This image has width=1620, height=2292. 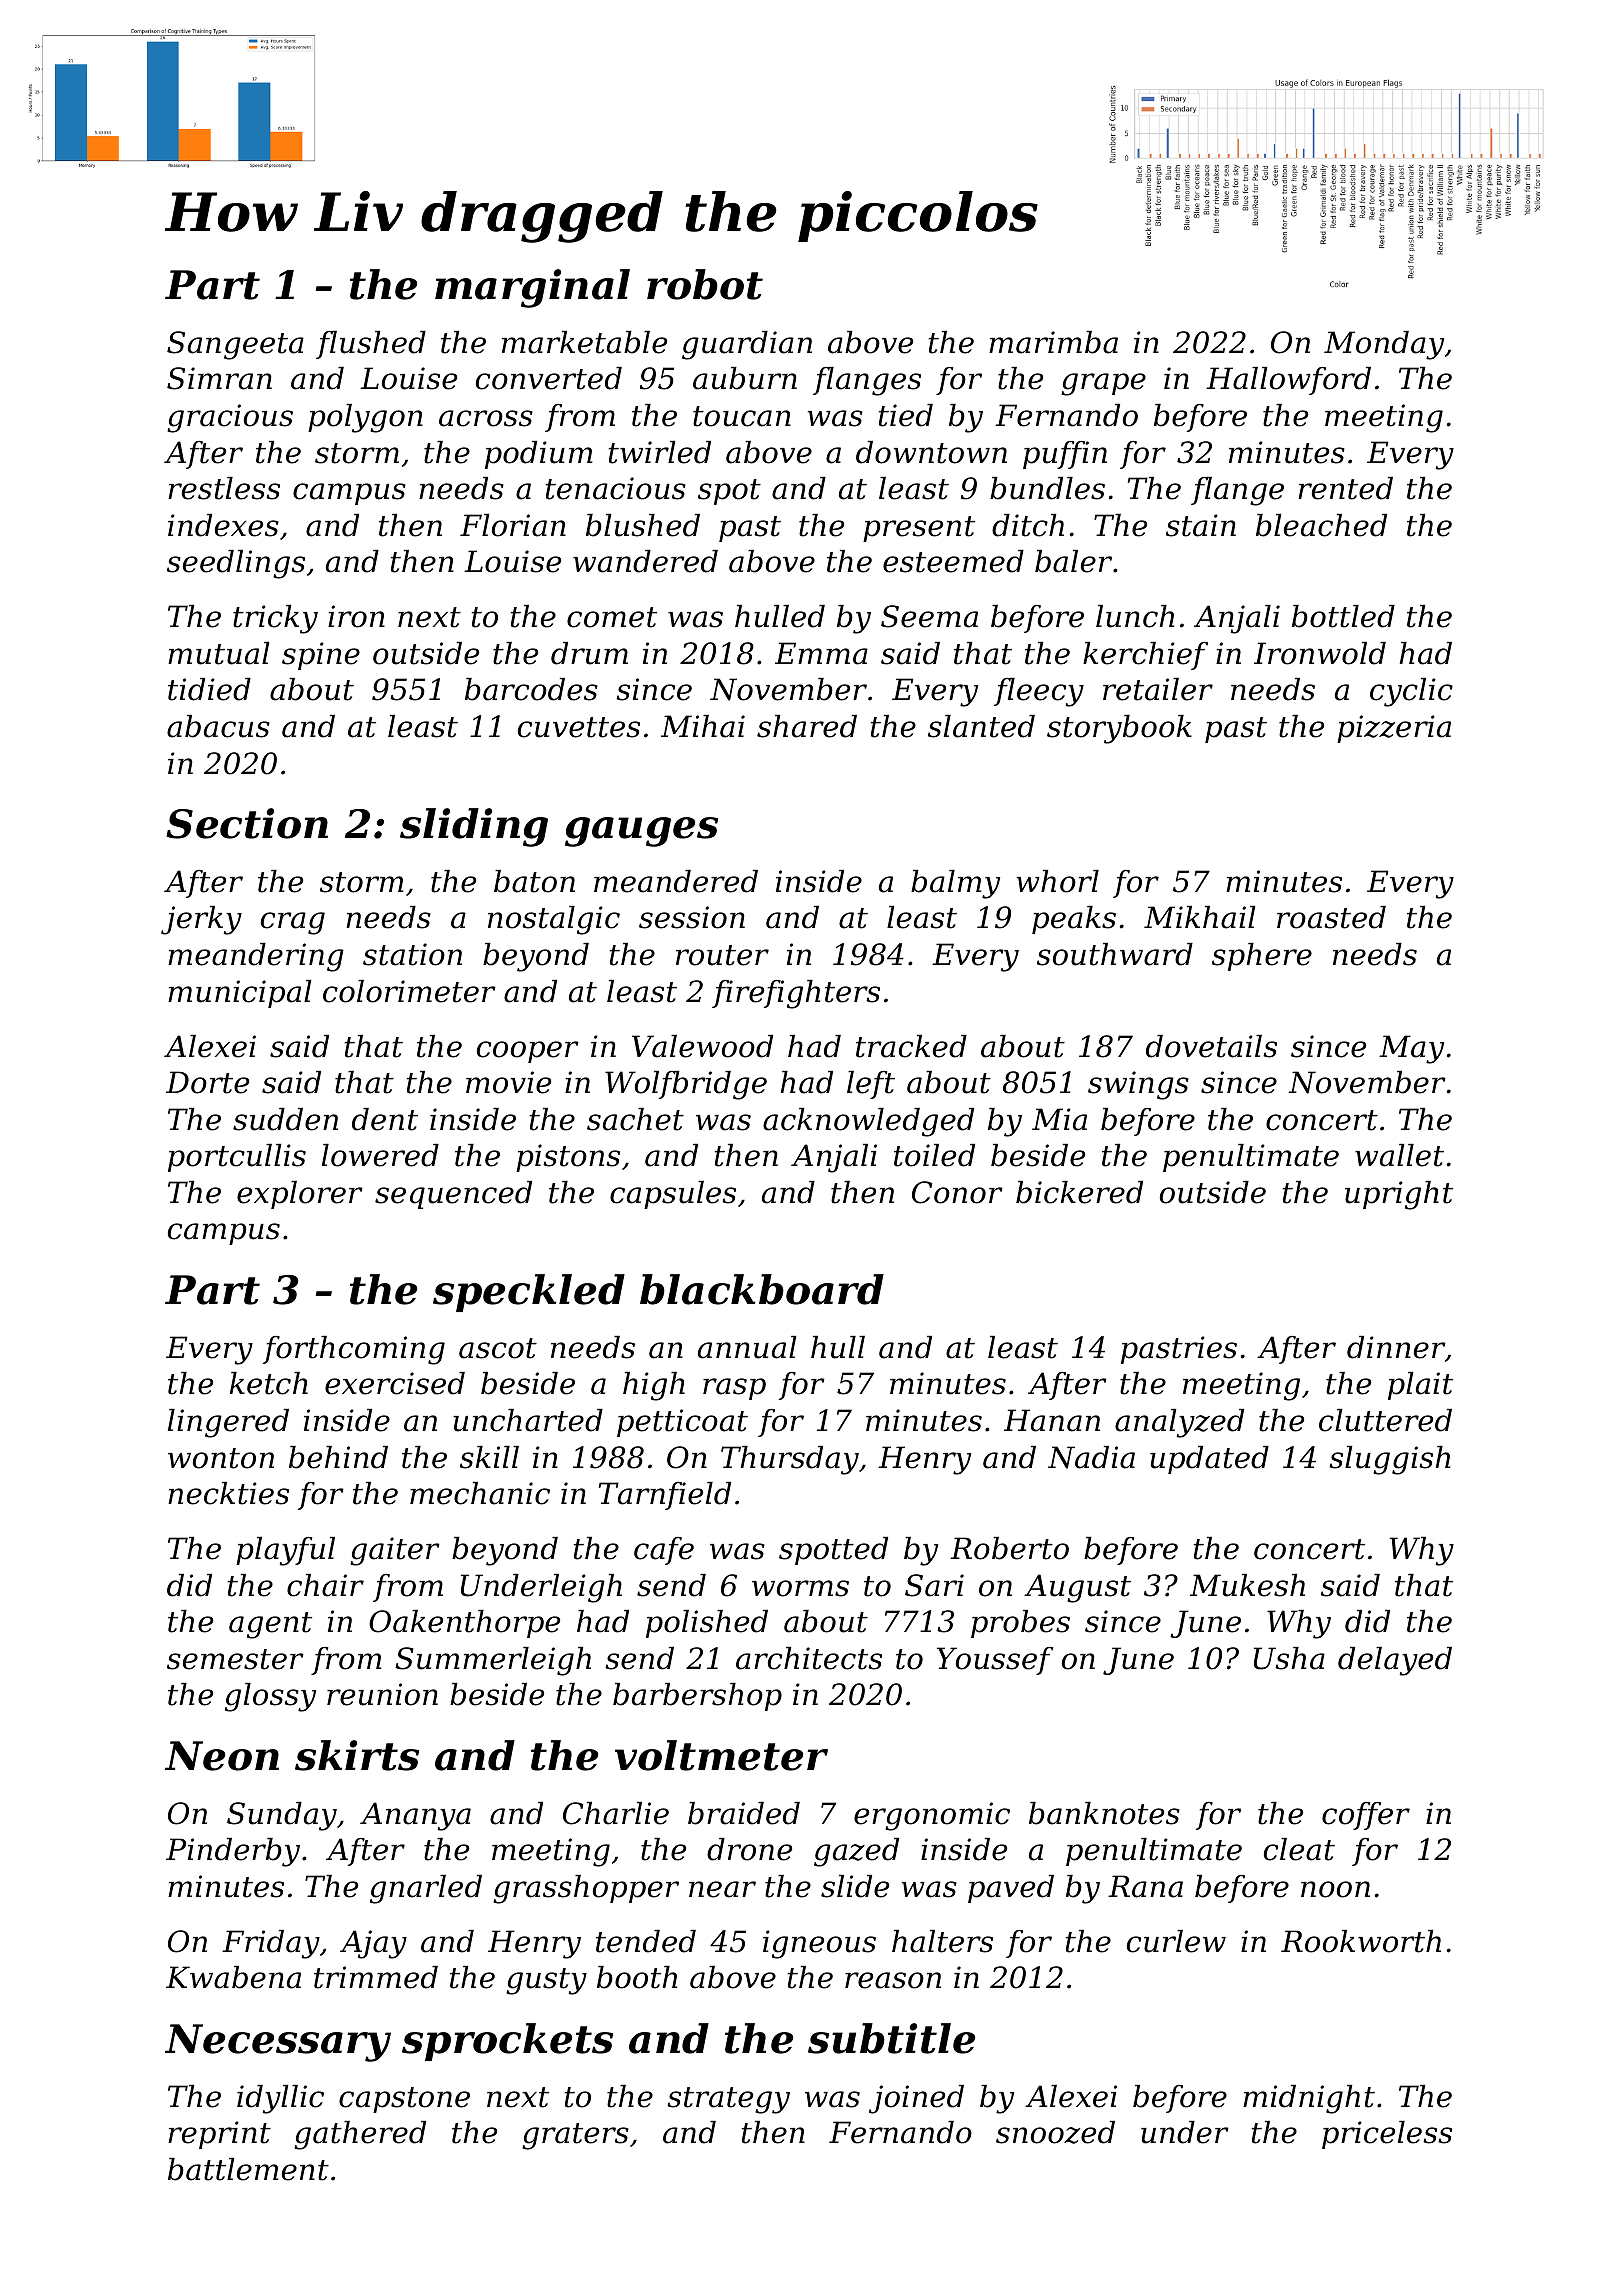 What do you see at coordinates (235, 345) in the image?
I see `Sangeeta` at bounding box center [235, 345].
